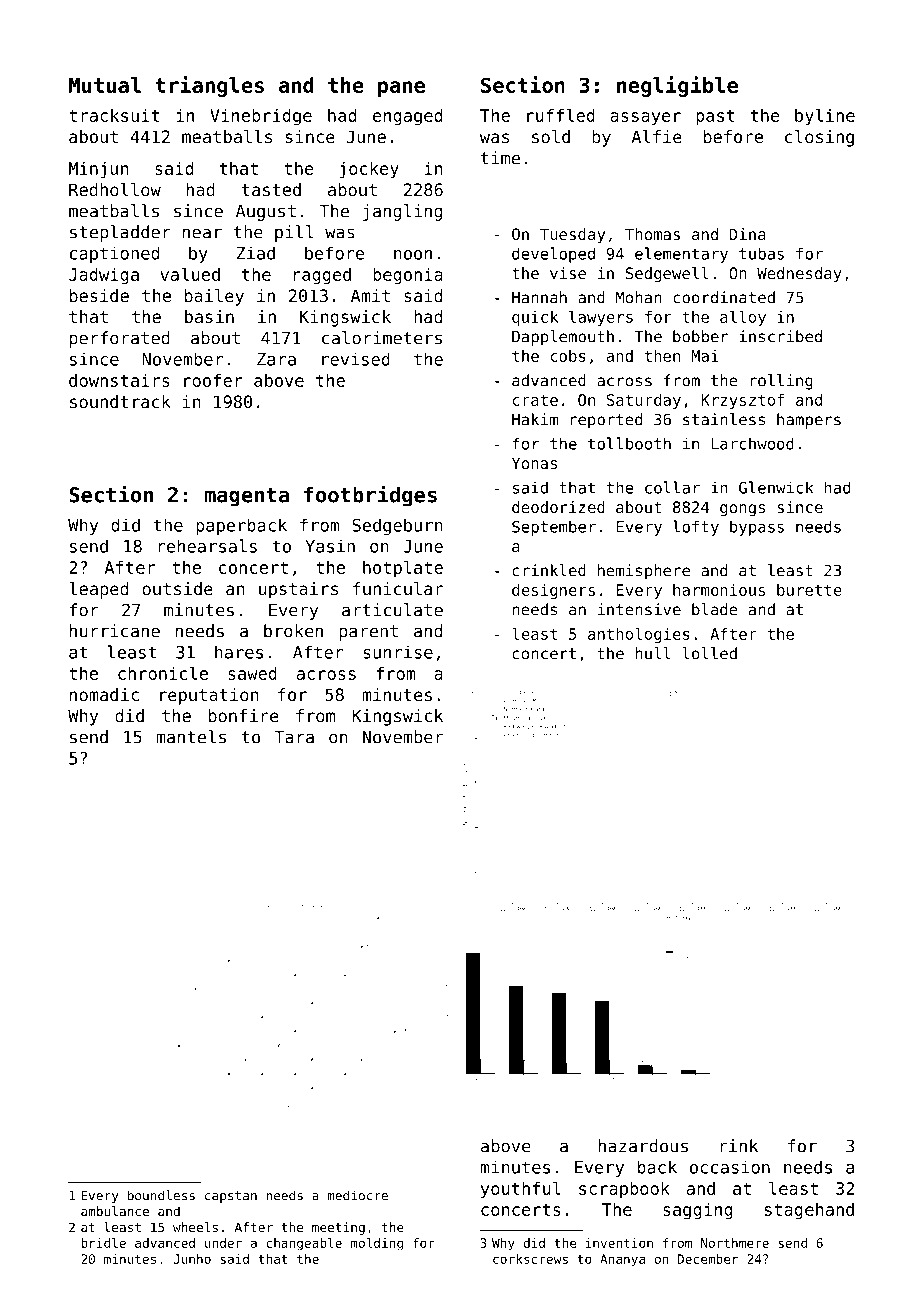 This screenshot has width=924, height=1308. What do you see at coordinates (103, 1243) in the screenshot?
I see `bridle` at bounding box center [103, 1243].
